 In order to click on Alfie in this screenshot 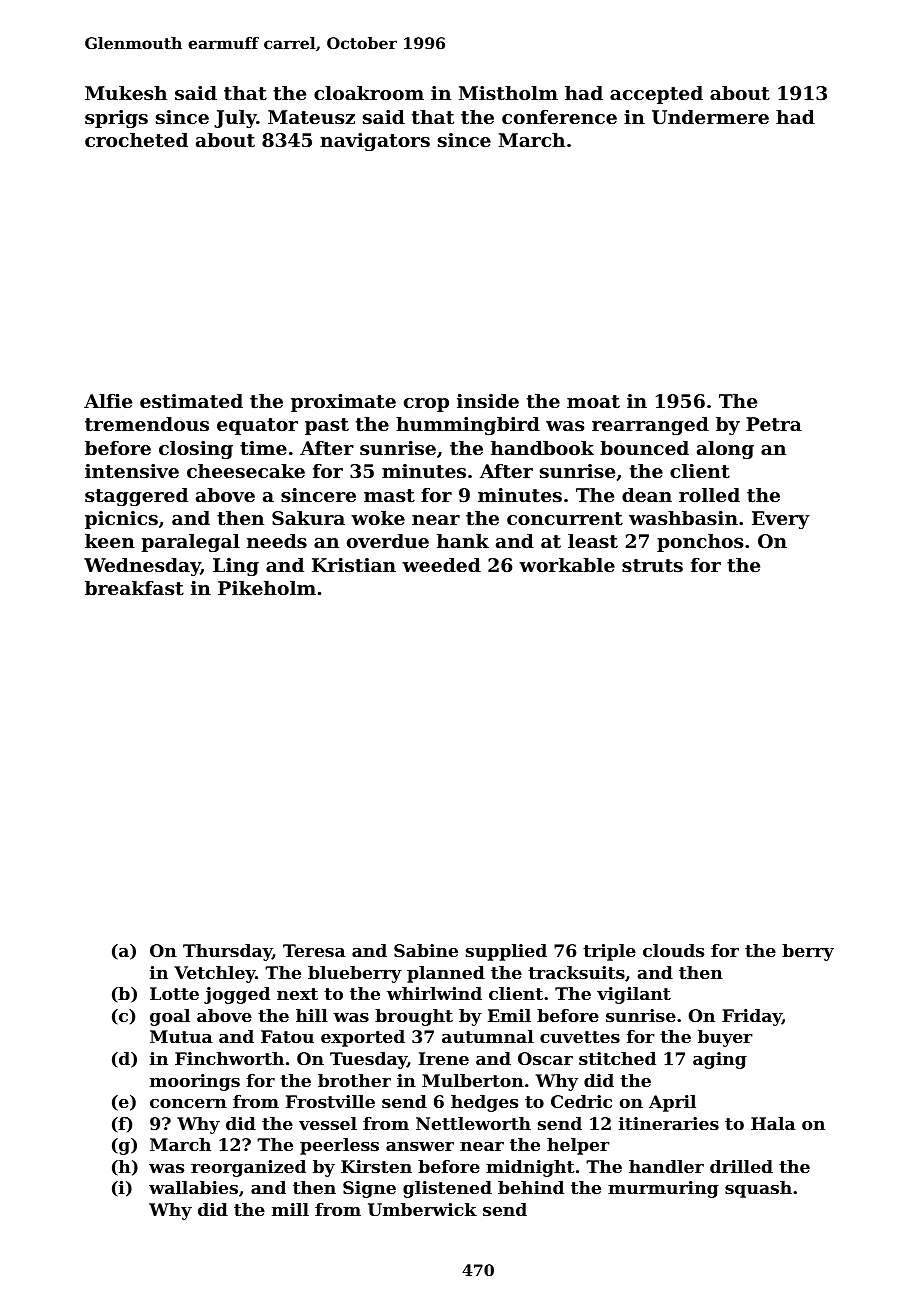, I will do `click(108, 401)`.
